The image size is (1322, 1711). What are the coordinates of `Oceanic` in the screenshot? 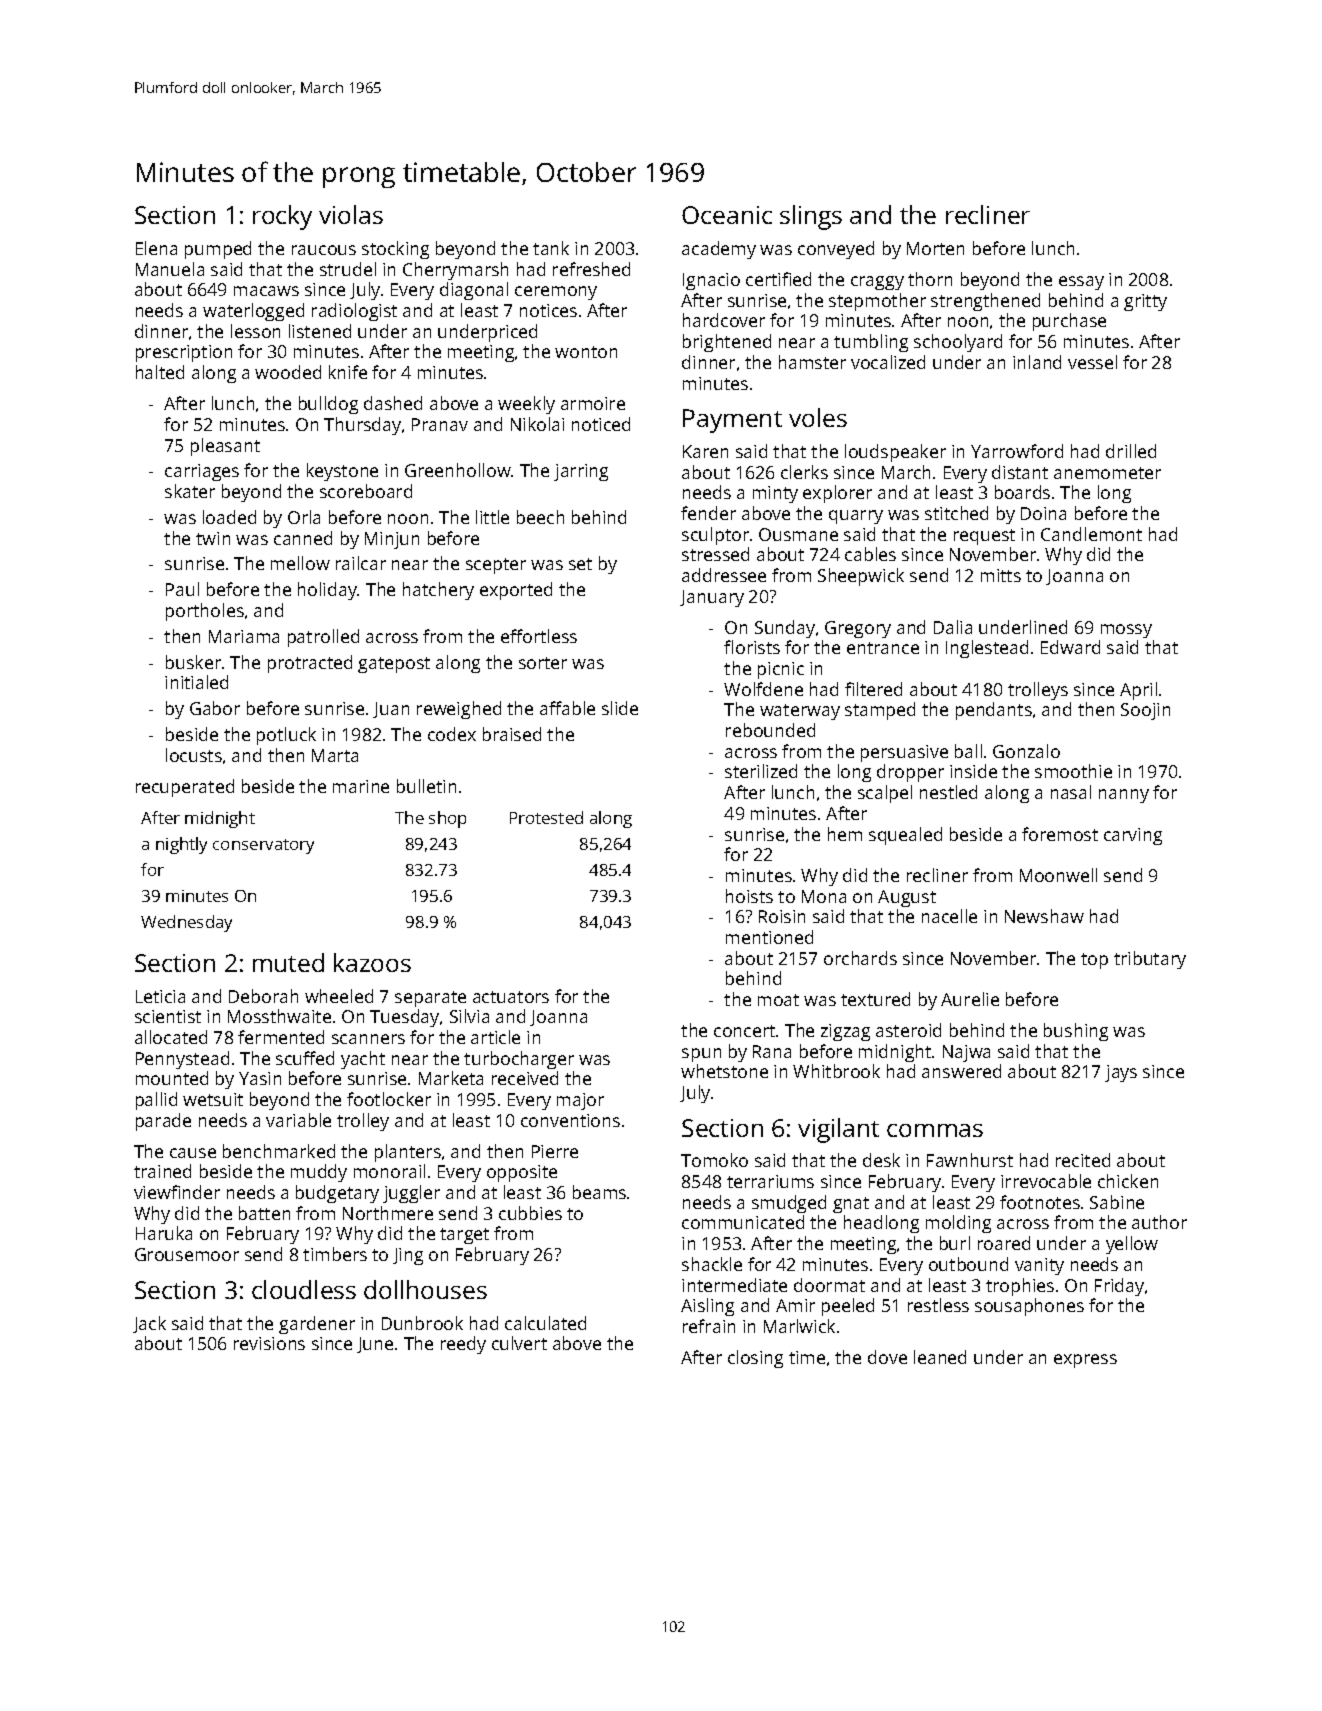 It's located at (727, 215).
